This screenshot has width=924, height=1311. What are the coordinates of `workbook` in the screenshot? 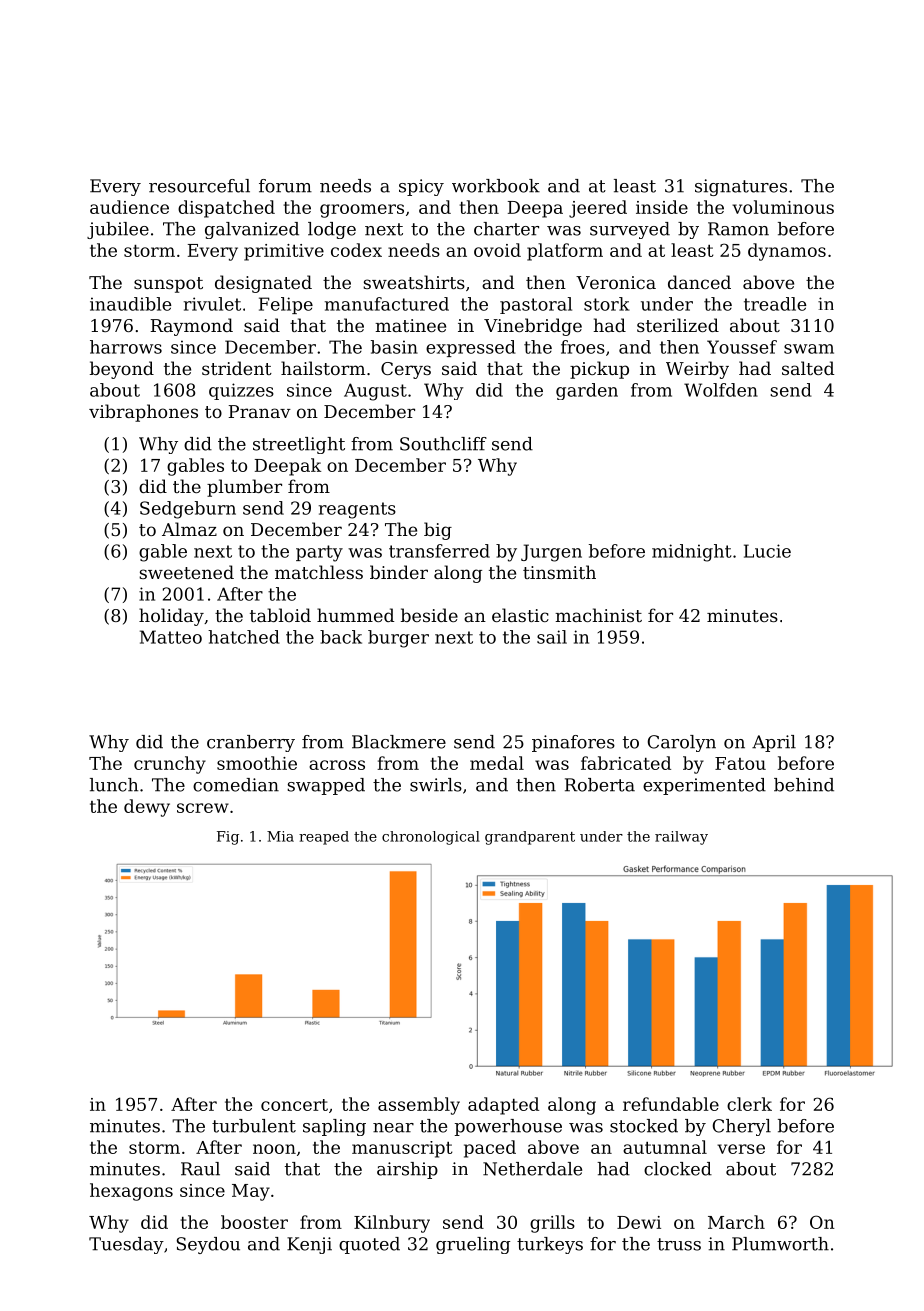 It's located at (496, 186).
